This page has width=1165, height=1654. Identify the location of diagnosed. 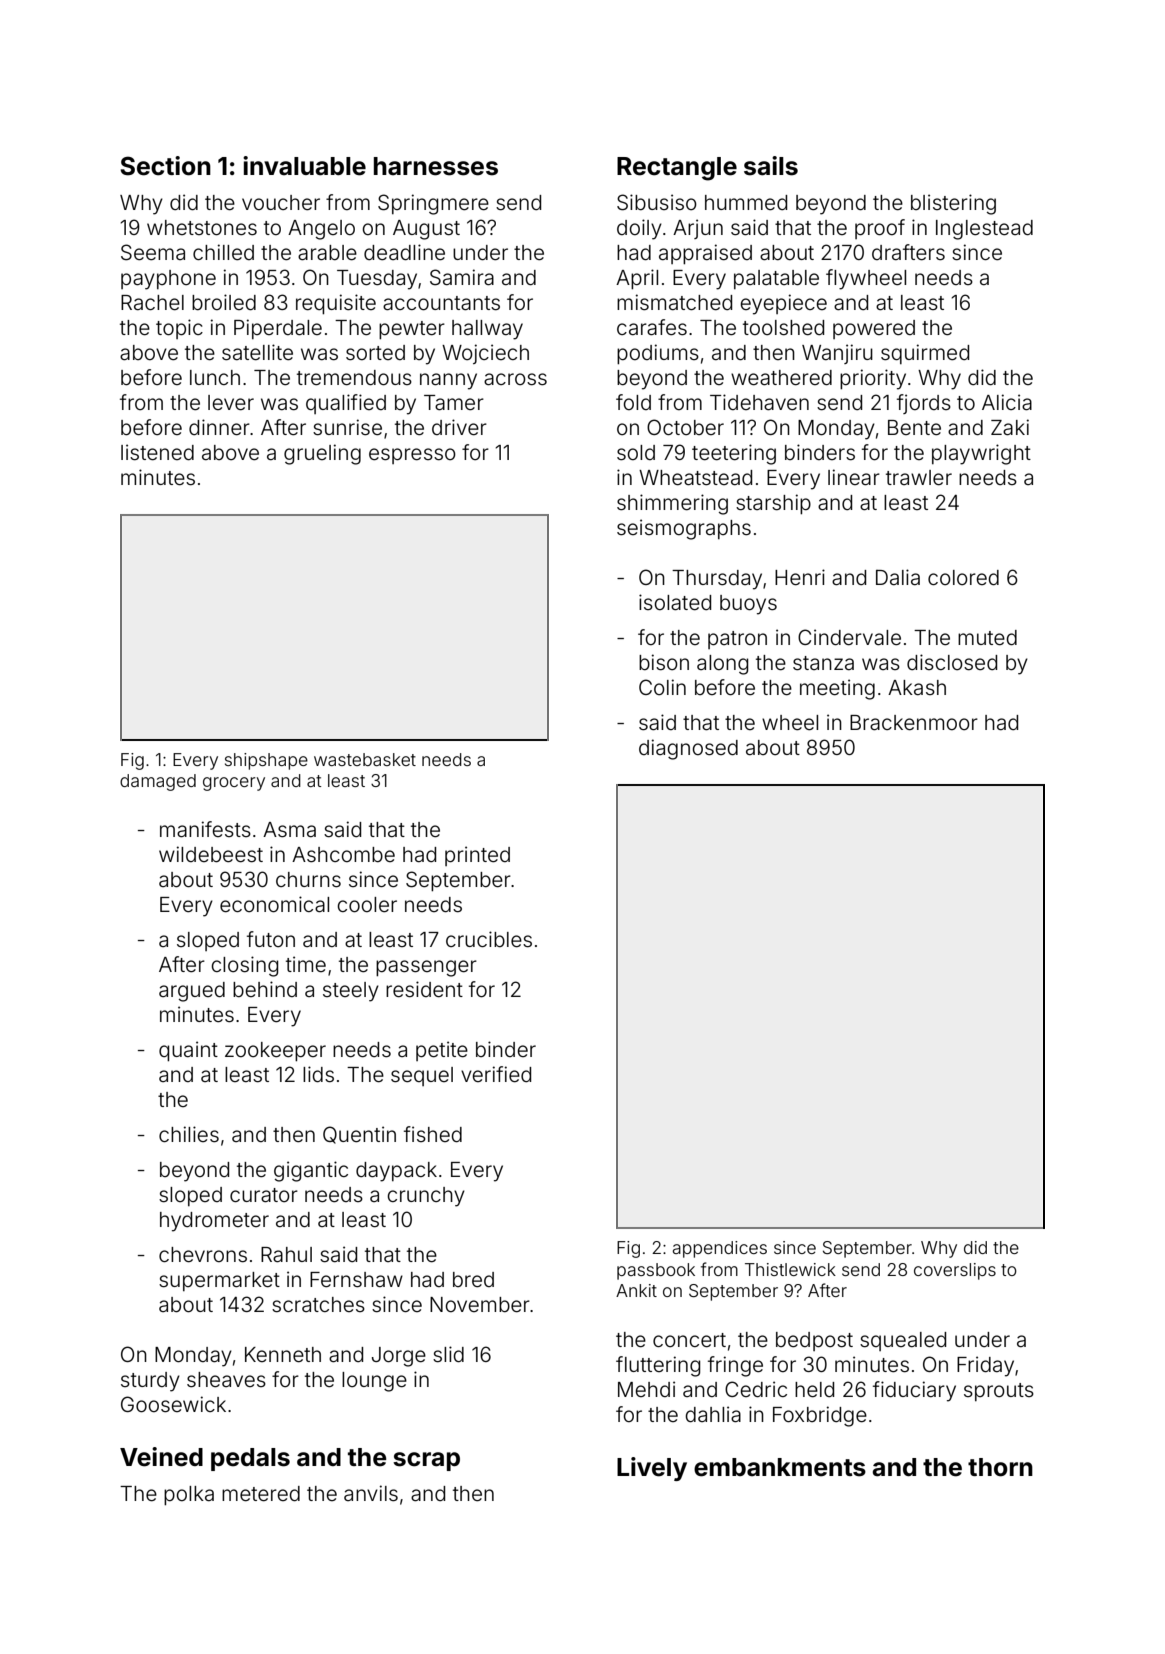
(688, 749).
